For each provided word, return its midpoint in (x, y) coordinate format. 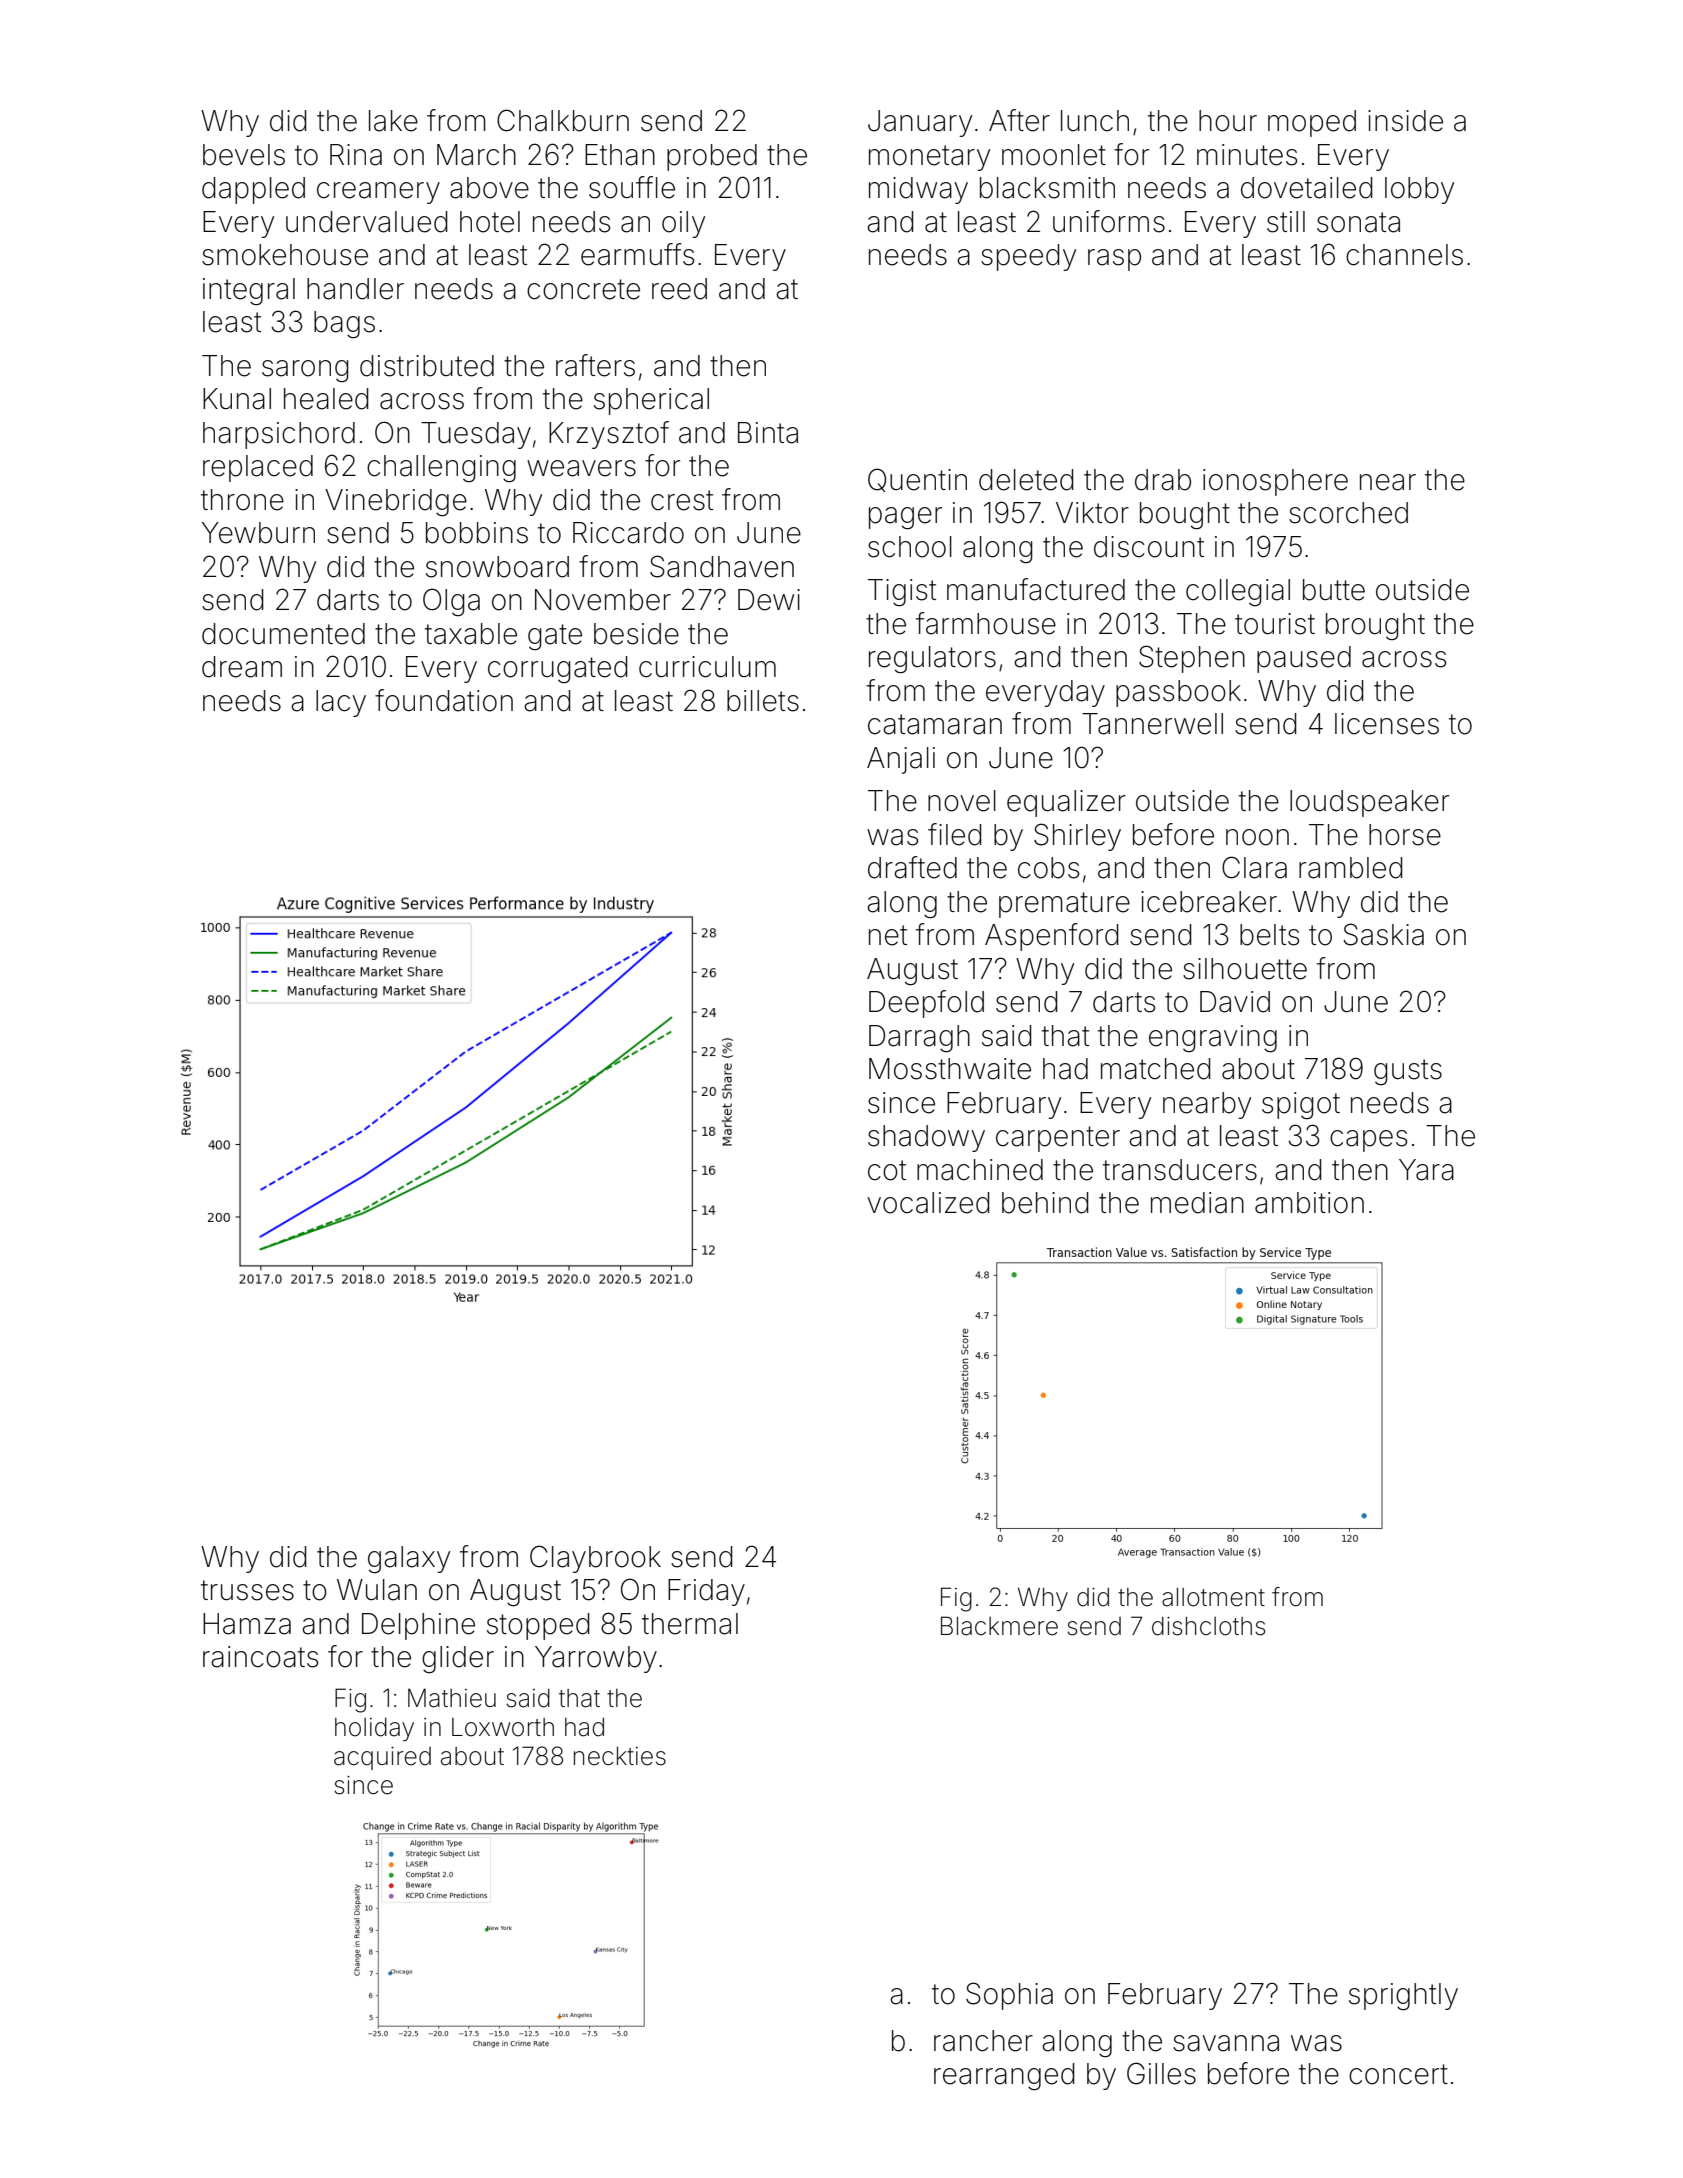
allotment (1213, 1597)
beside (636, 634)
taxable (471, 634)
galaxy (409, 1559)
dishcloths (1208, 1626)
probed (712, 157)
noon (1257, 837)
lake (393, 121)
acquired (382, 1758)
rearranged (1004, 2076)
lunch (1095, 121)
